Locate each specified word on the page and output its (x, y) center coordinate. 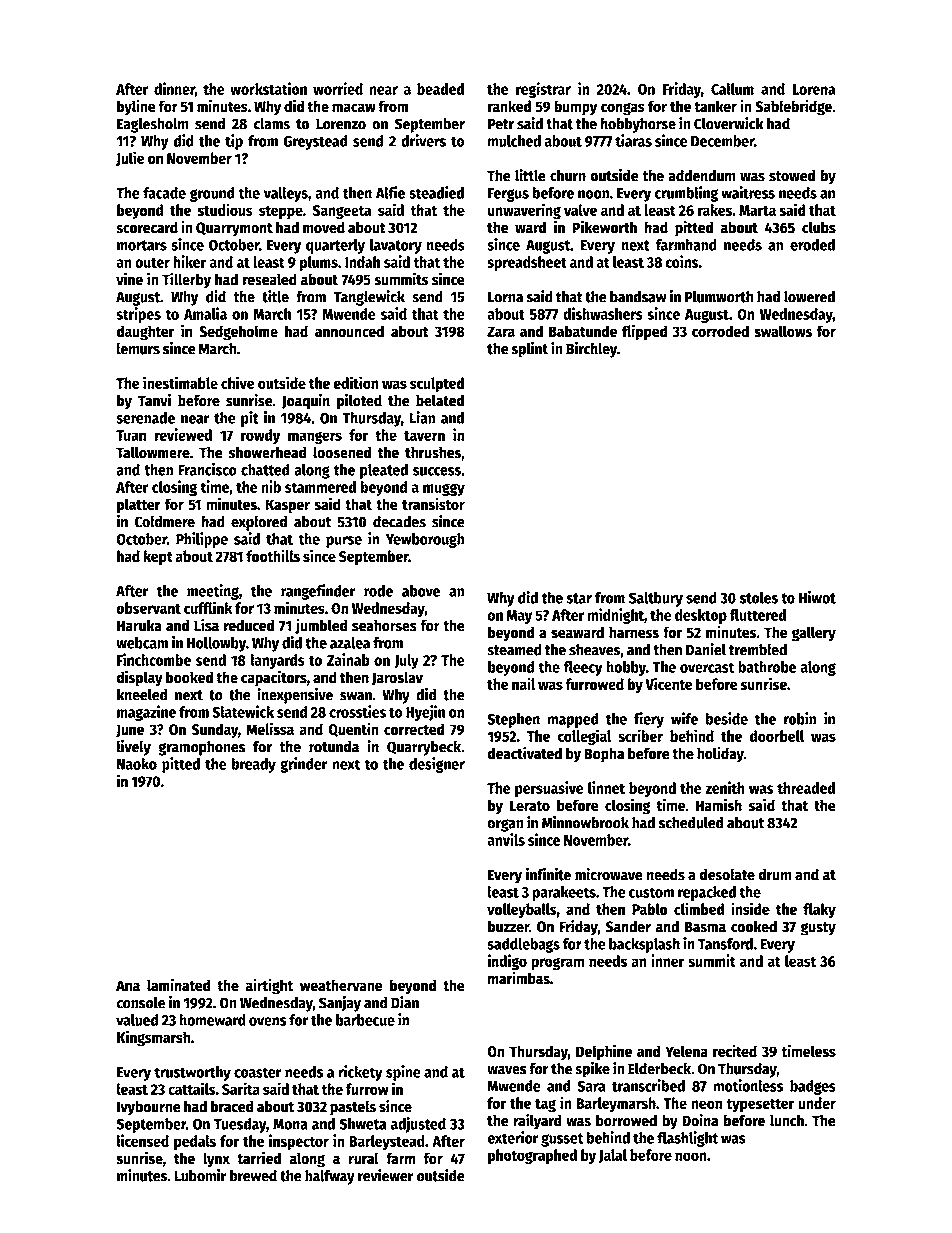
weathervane (341, 985)
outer (152, 262)
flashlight (687, 1139)
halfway (330, 1177)
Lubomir (200, 1175)
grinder (303, 765)
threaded (806, 788)
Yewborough (425, 540)
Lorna (505, 297)
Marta (757, 210)
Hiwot (817, 597)
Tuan (131, 435)
